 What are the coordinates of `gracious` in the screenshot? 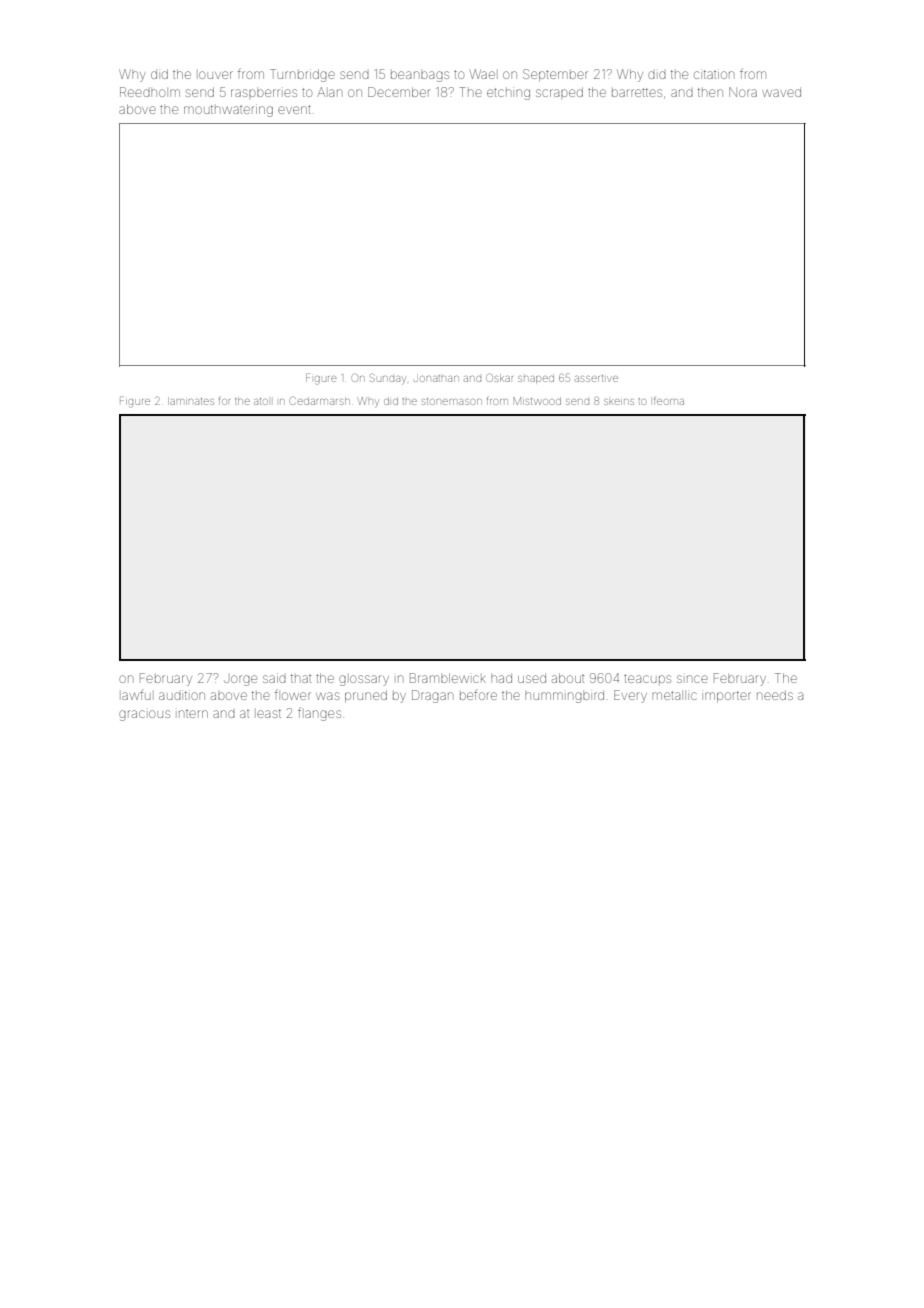 It's located at (144, 715).
